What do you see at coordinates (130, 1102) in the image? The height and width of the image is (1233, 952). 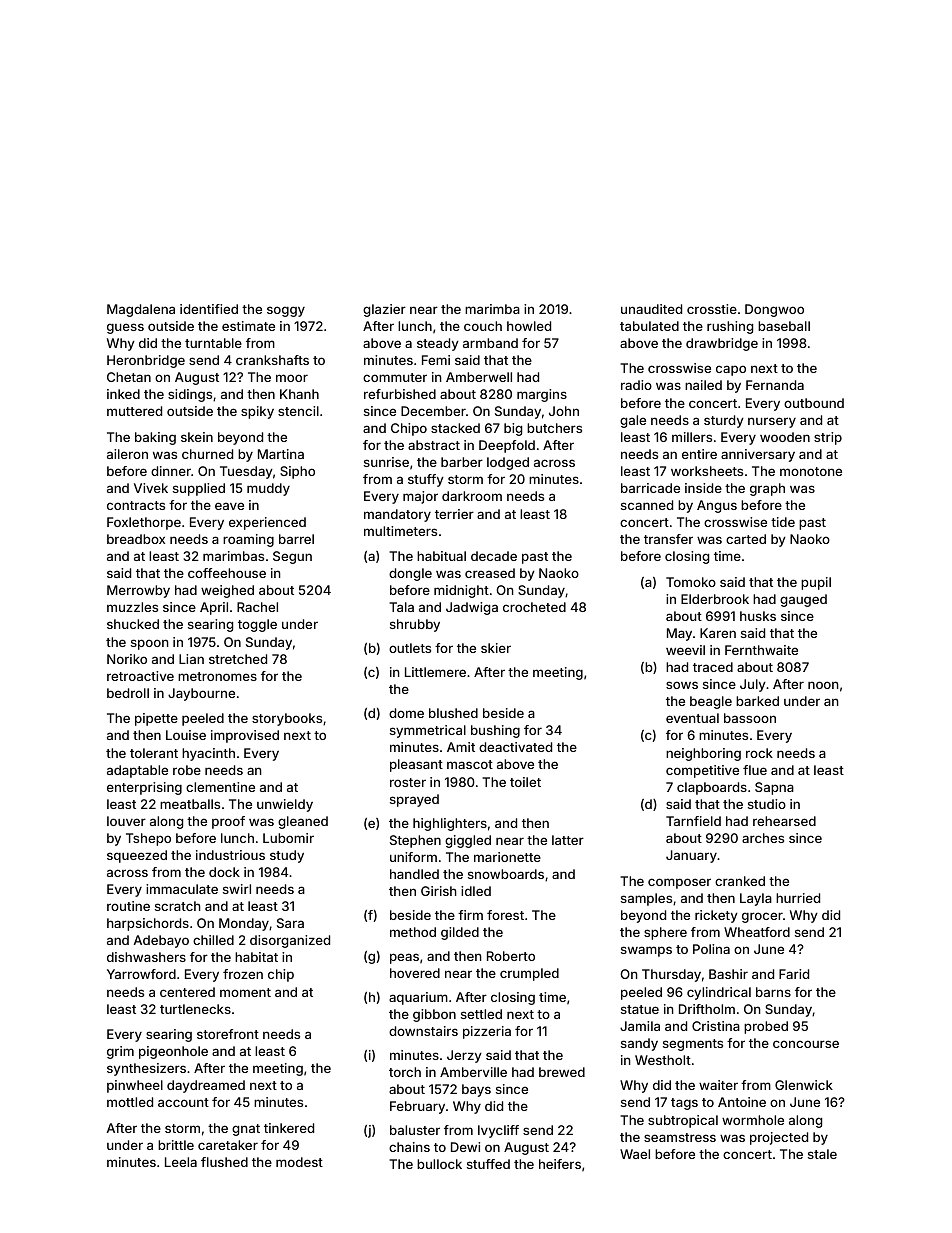 I see `mottled` at bounding box center [130, 1102].
